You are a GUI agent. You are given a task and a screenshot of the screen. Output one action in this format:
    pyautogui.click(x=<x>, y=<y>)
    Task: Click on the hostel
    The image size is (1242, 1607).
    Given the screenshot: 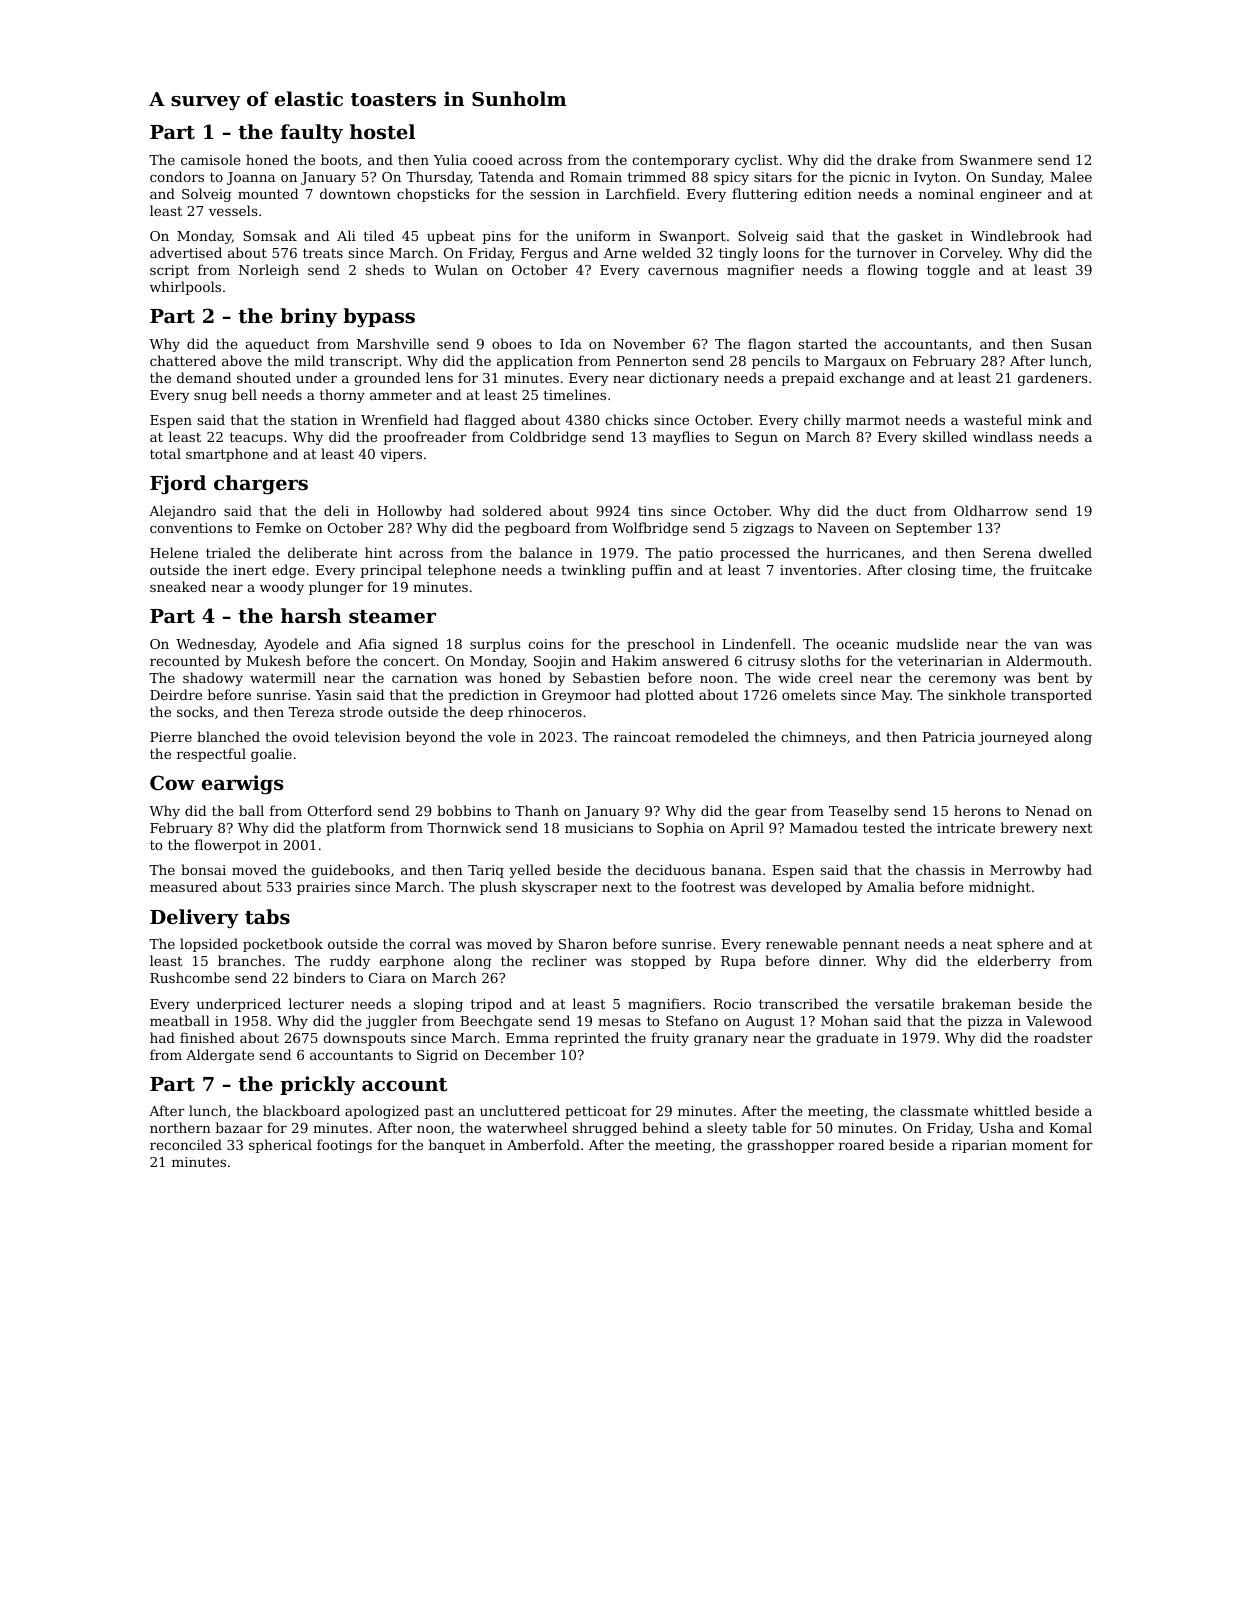 What is the action you would take?
    pyautogui.click(x=382, y=132)
